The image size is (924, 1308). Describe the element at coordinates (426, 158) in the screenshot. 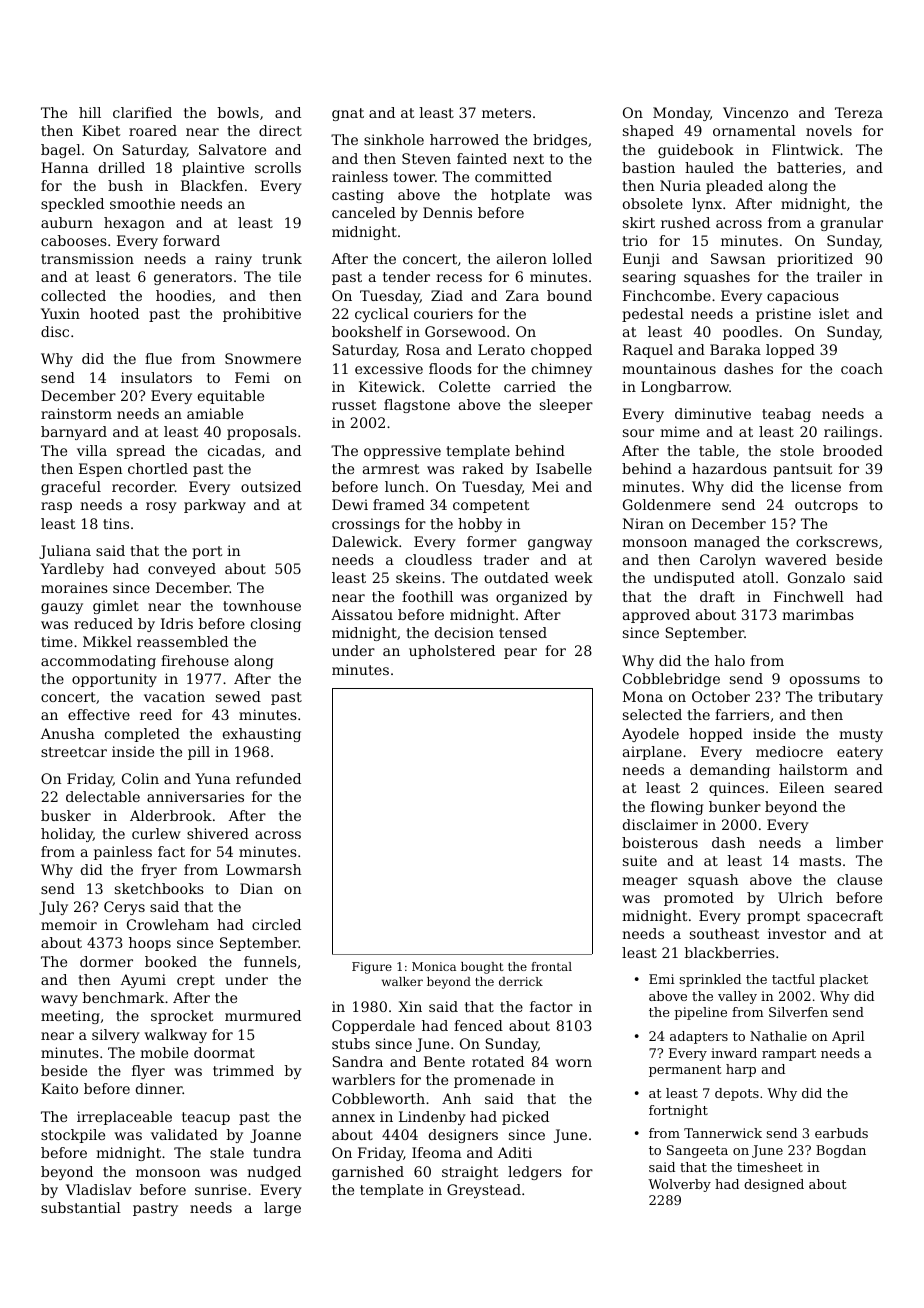

I see `Steven` at that location.
